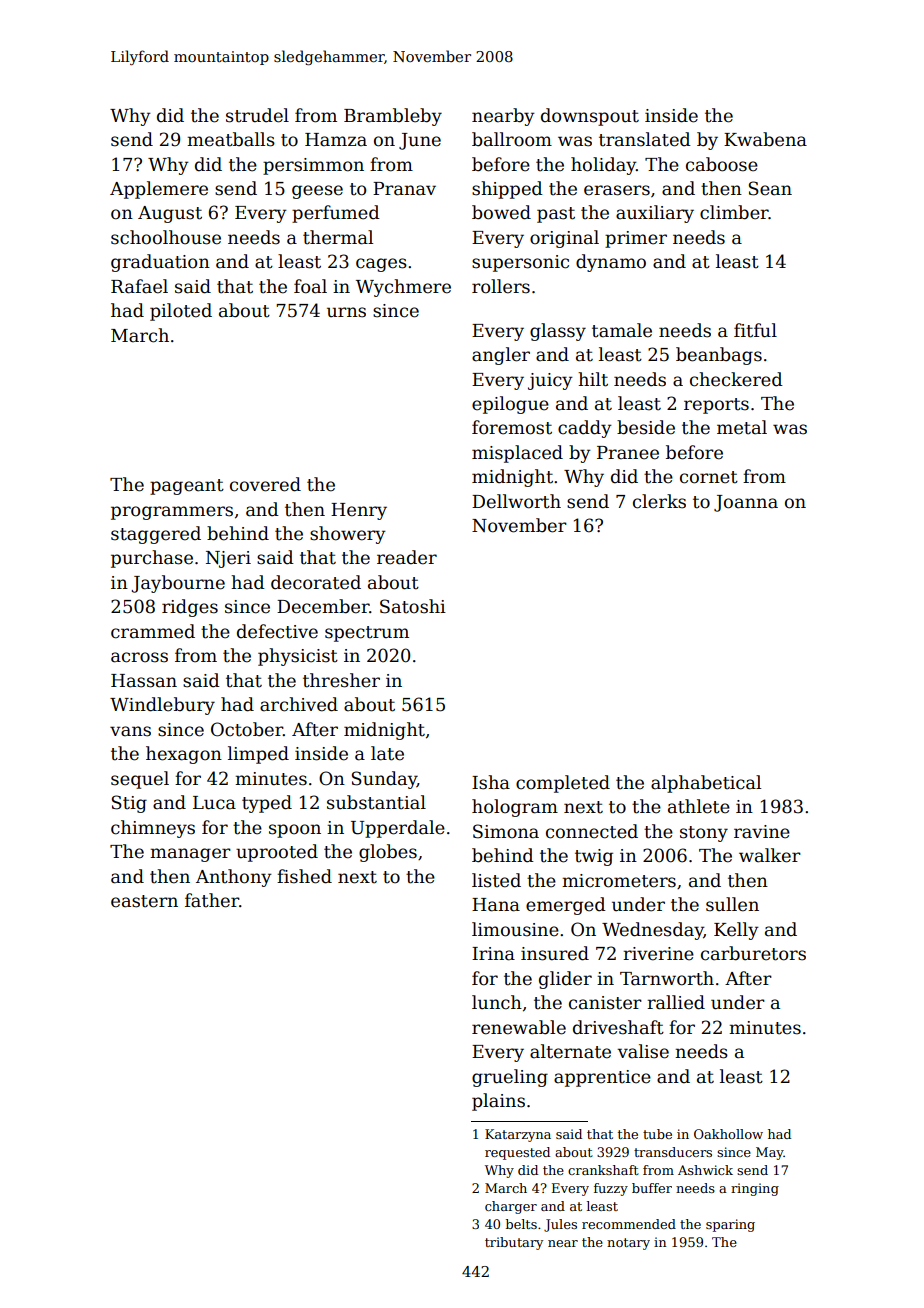  Describe the element at coordinates (381, 265) in the screenshot. I see `cages` at that location.
